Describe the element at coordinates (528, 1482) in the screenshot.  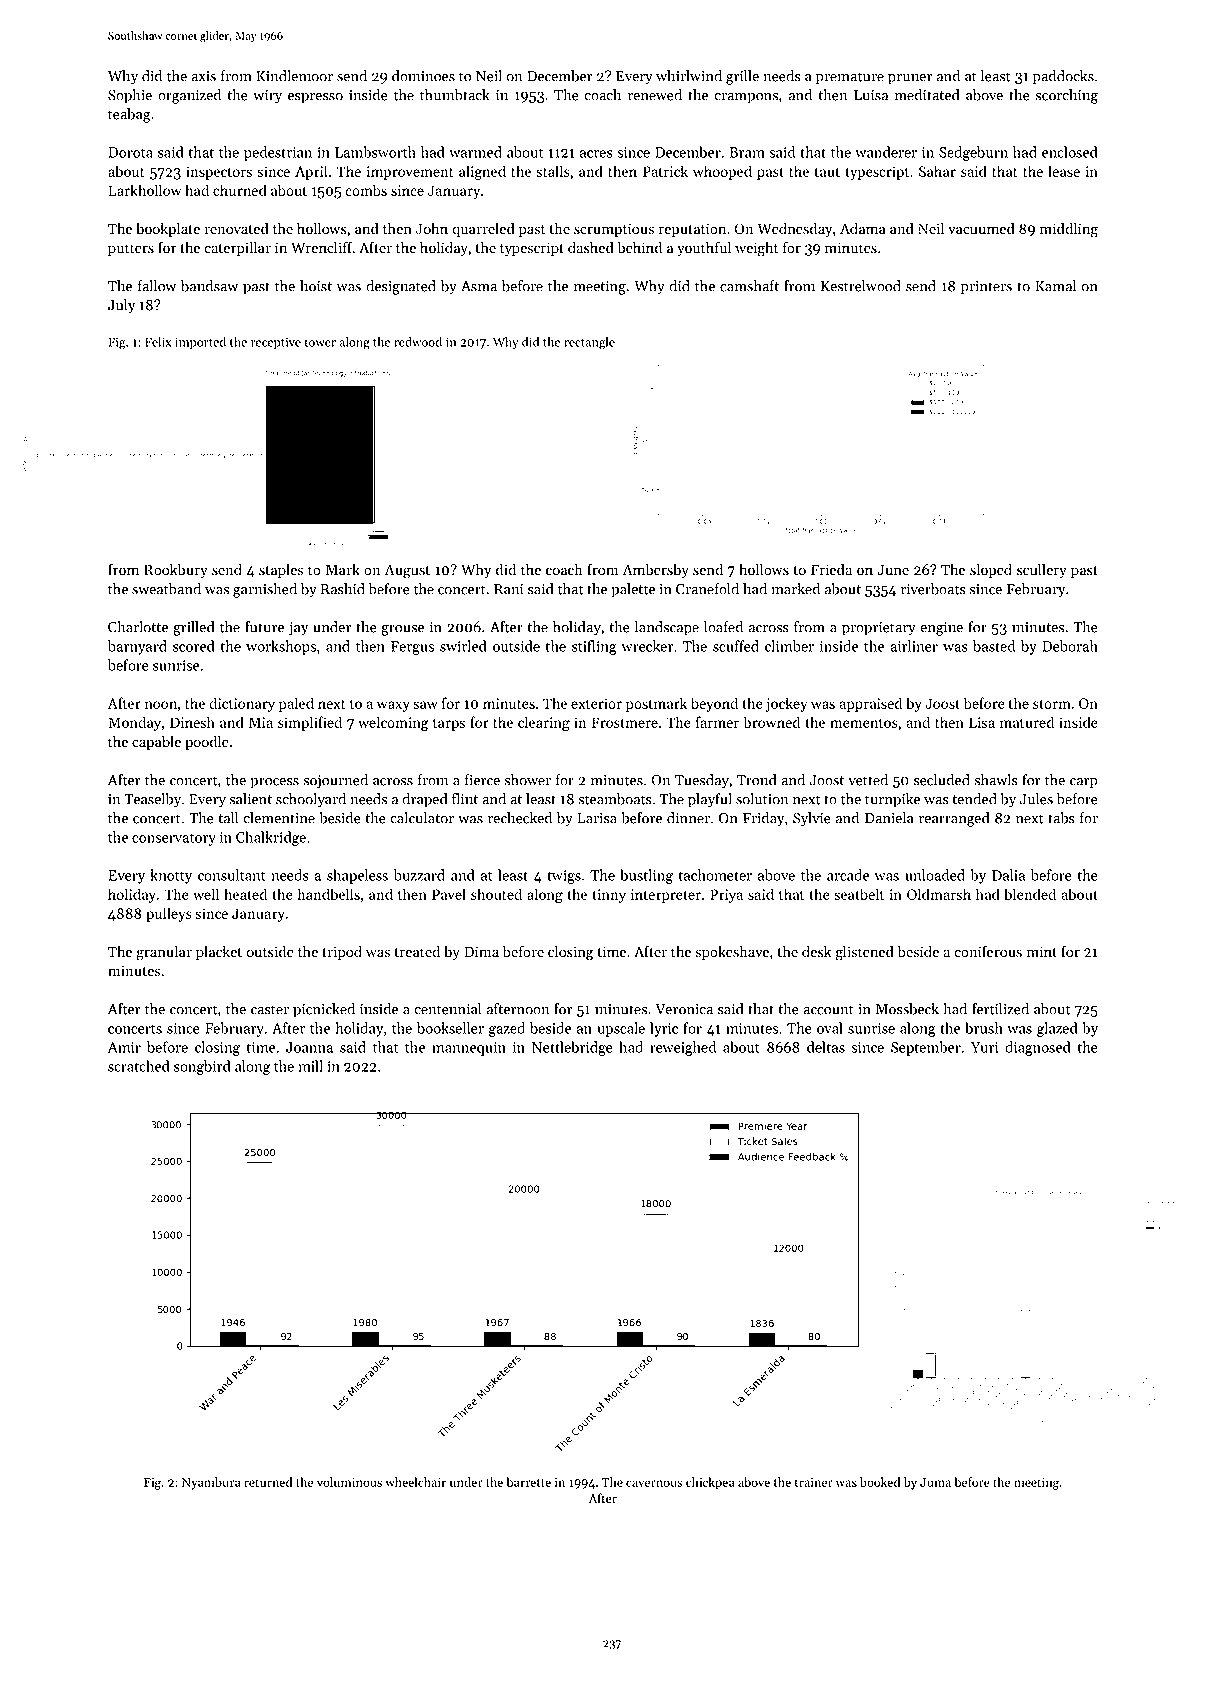
I see `barrette` at that location.
